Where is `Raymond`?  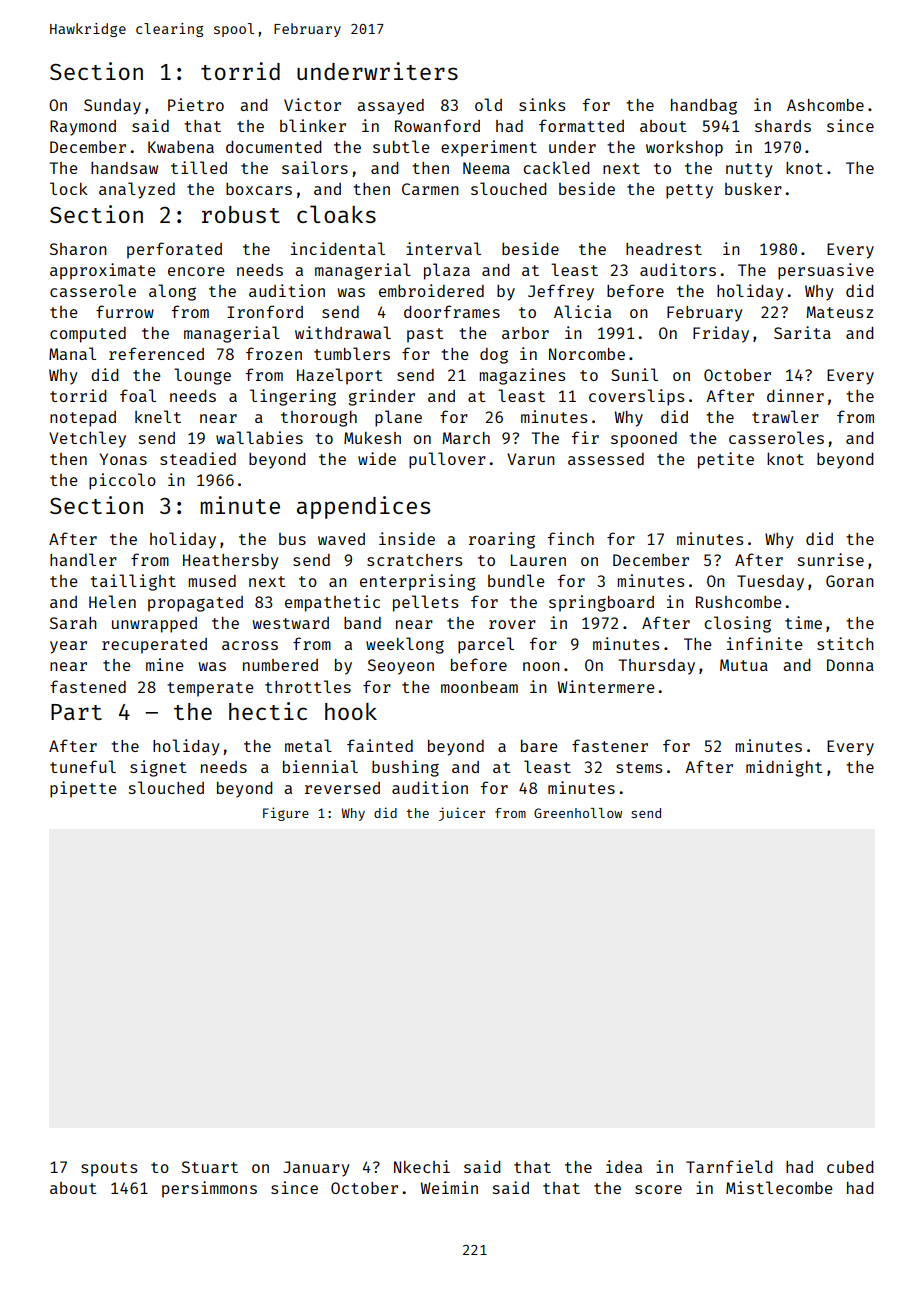
Raymond is located at coordinates (83, 128).
